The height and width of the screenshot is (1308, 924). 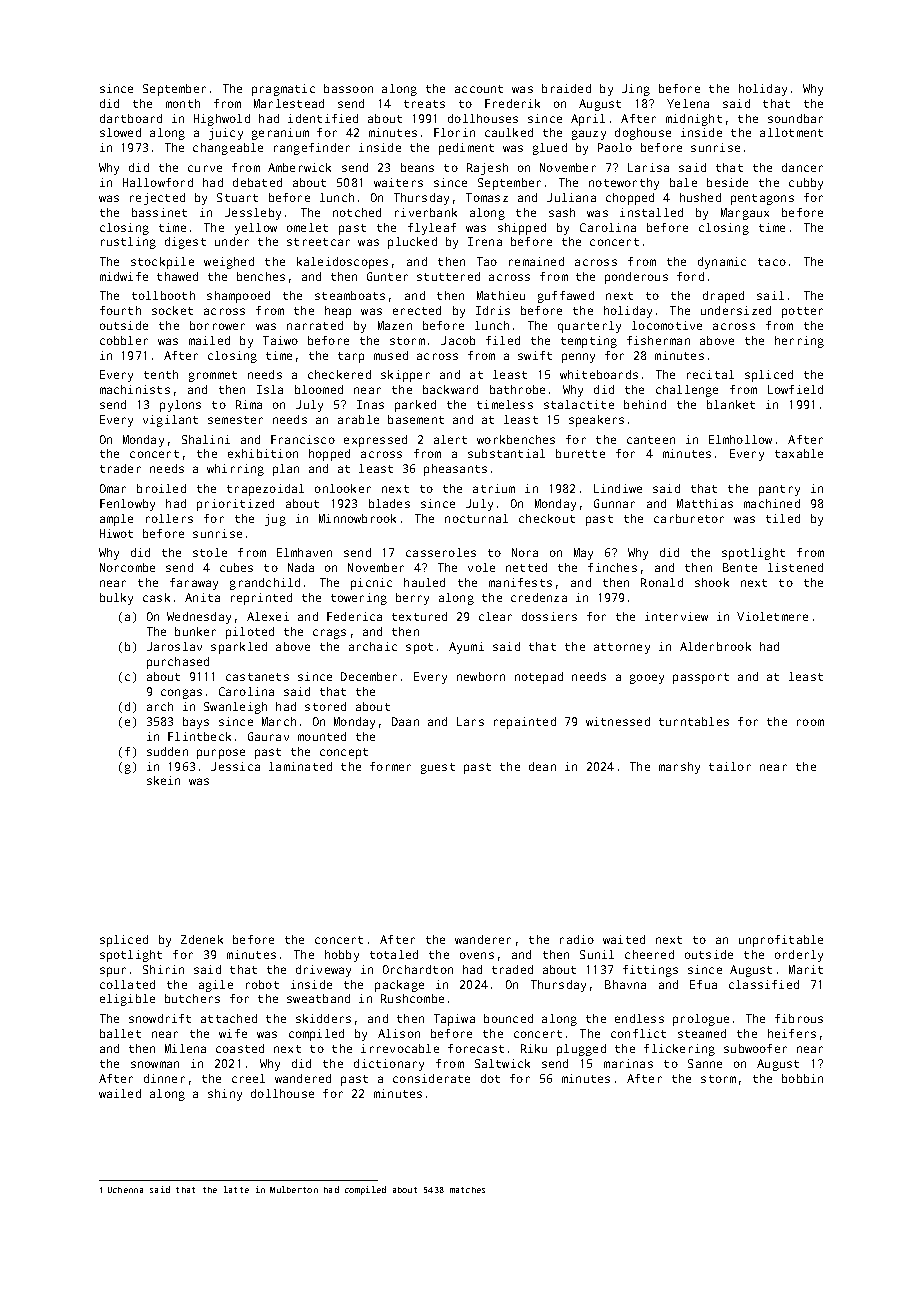 I want to click on month, so click(x=183, y=103).
